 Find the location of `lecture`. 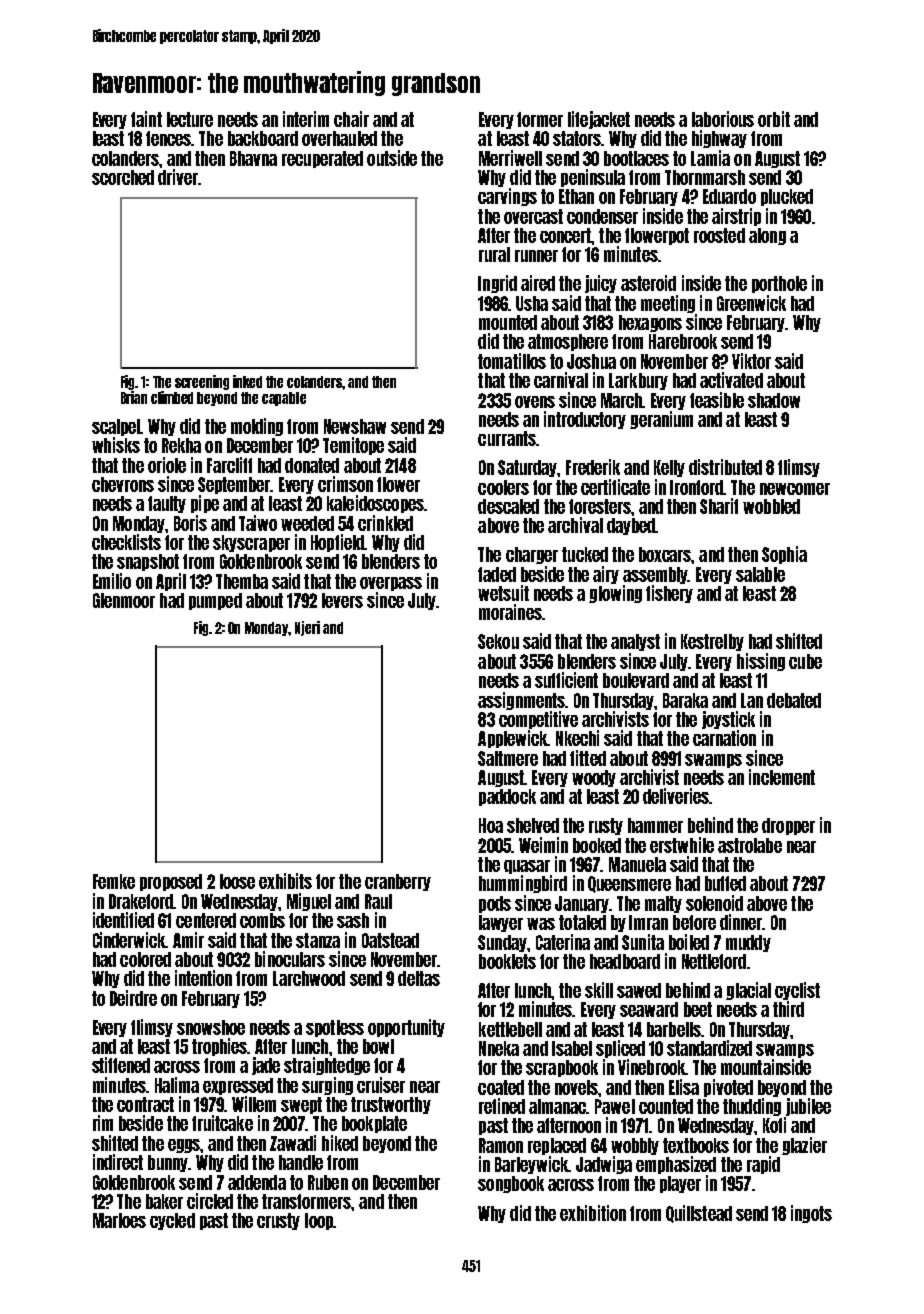

lecture is located at coordinates (190, 119).
